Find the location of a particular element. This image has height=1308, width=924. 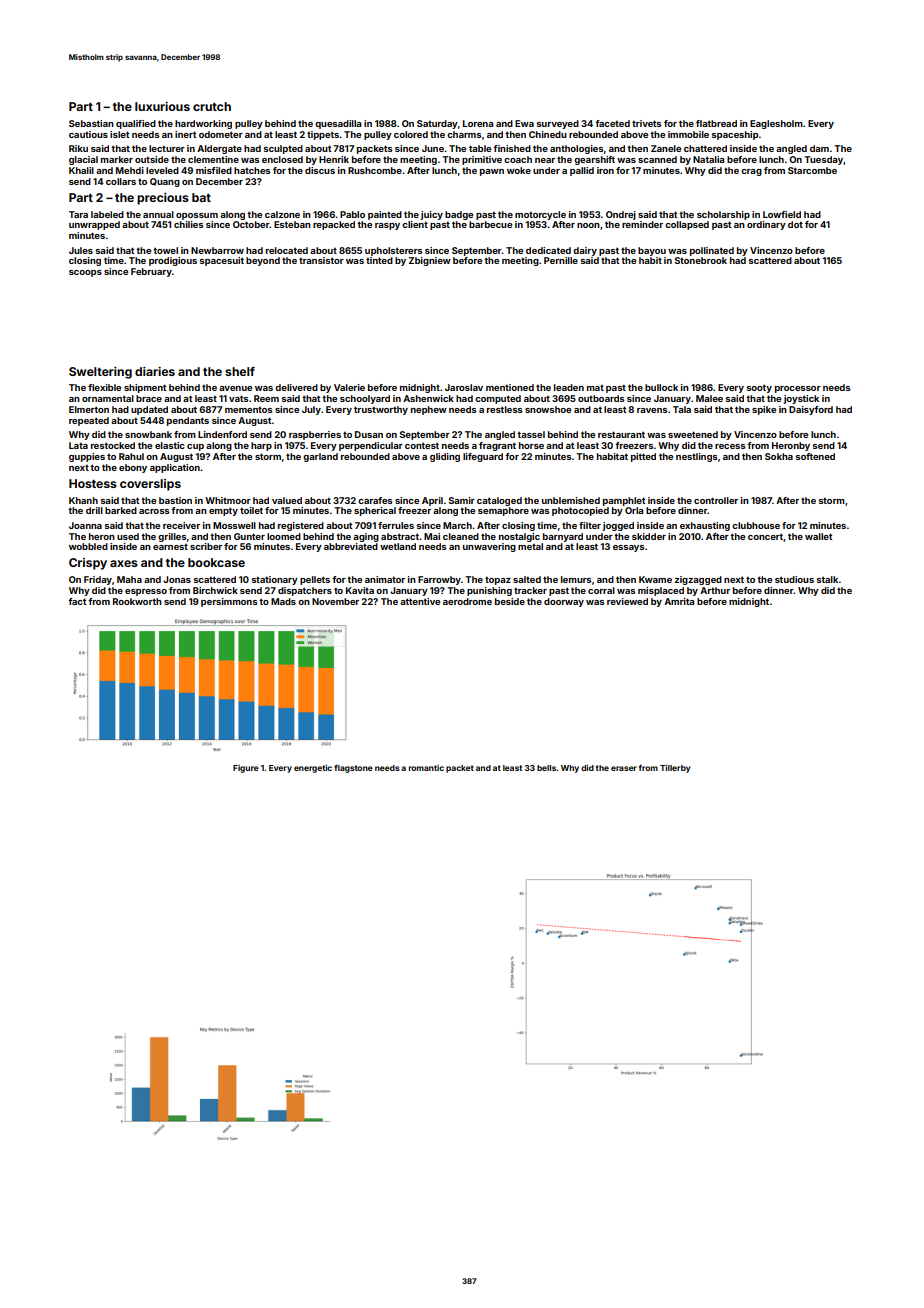

espresso is located at coordinates (146, 592).
